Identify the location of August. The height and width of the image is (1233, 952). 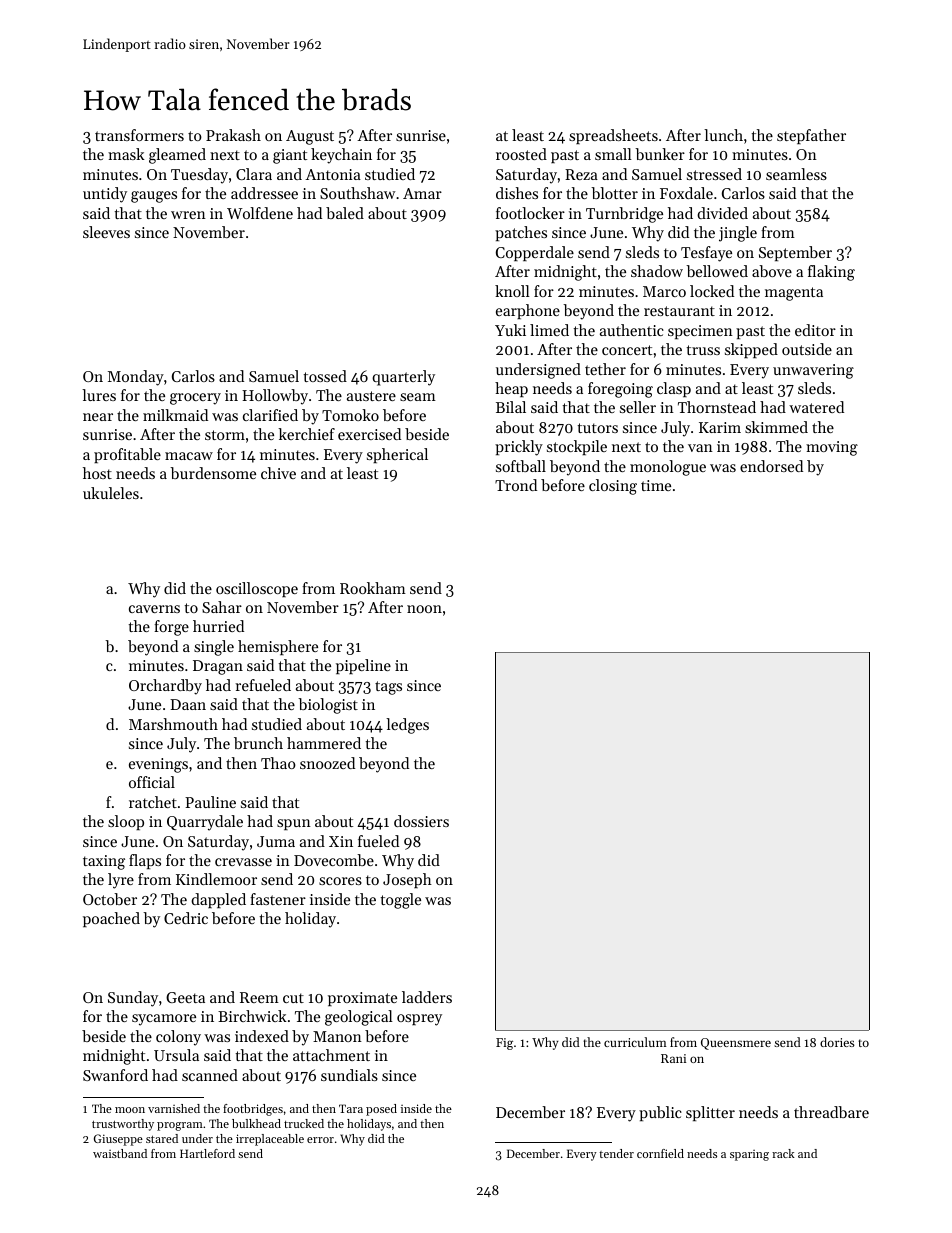
(310, 137).
